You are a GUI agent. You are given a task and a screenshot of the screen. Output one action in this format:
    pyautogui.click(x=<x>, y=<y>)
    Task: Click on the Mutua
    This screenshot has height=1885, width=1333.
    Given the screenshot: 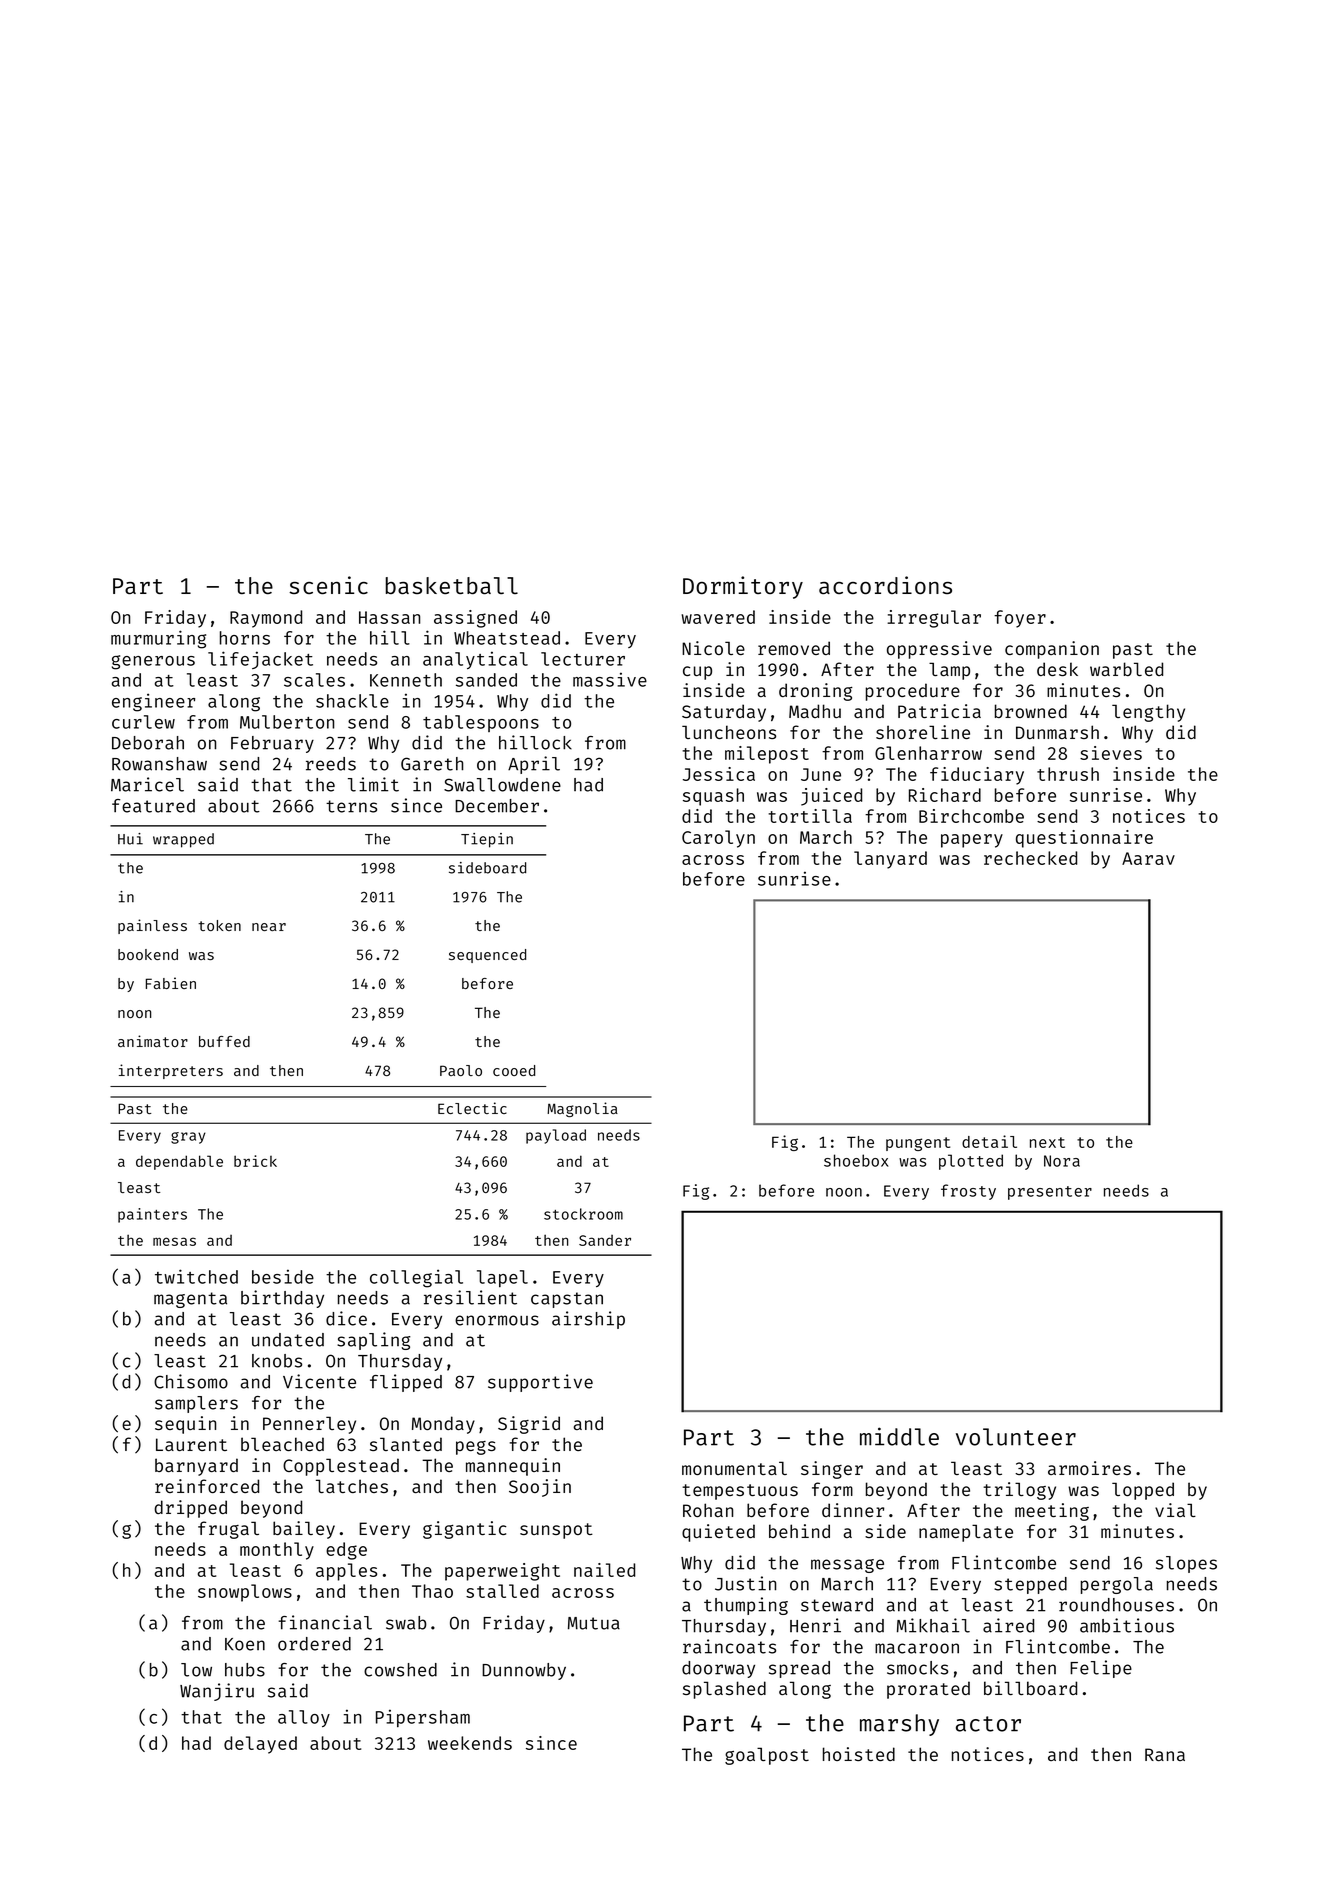 What is the action you would take?
    pyautogui.click(x=594, y=1623)
